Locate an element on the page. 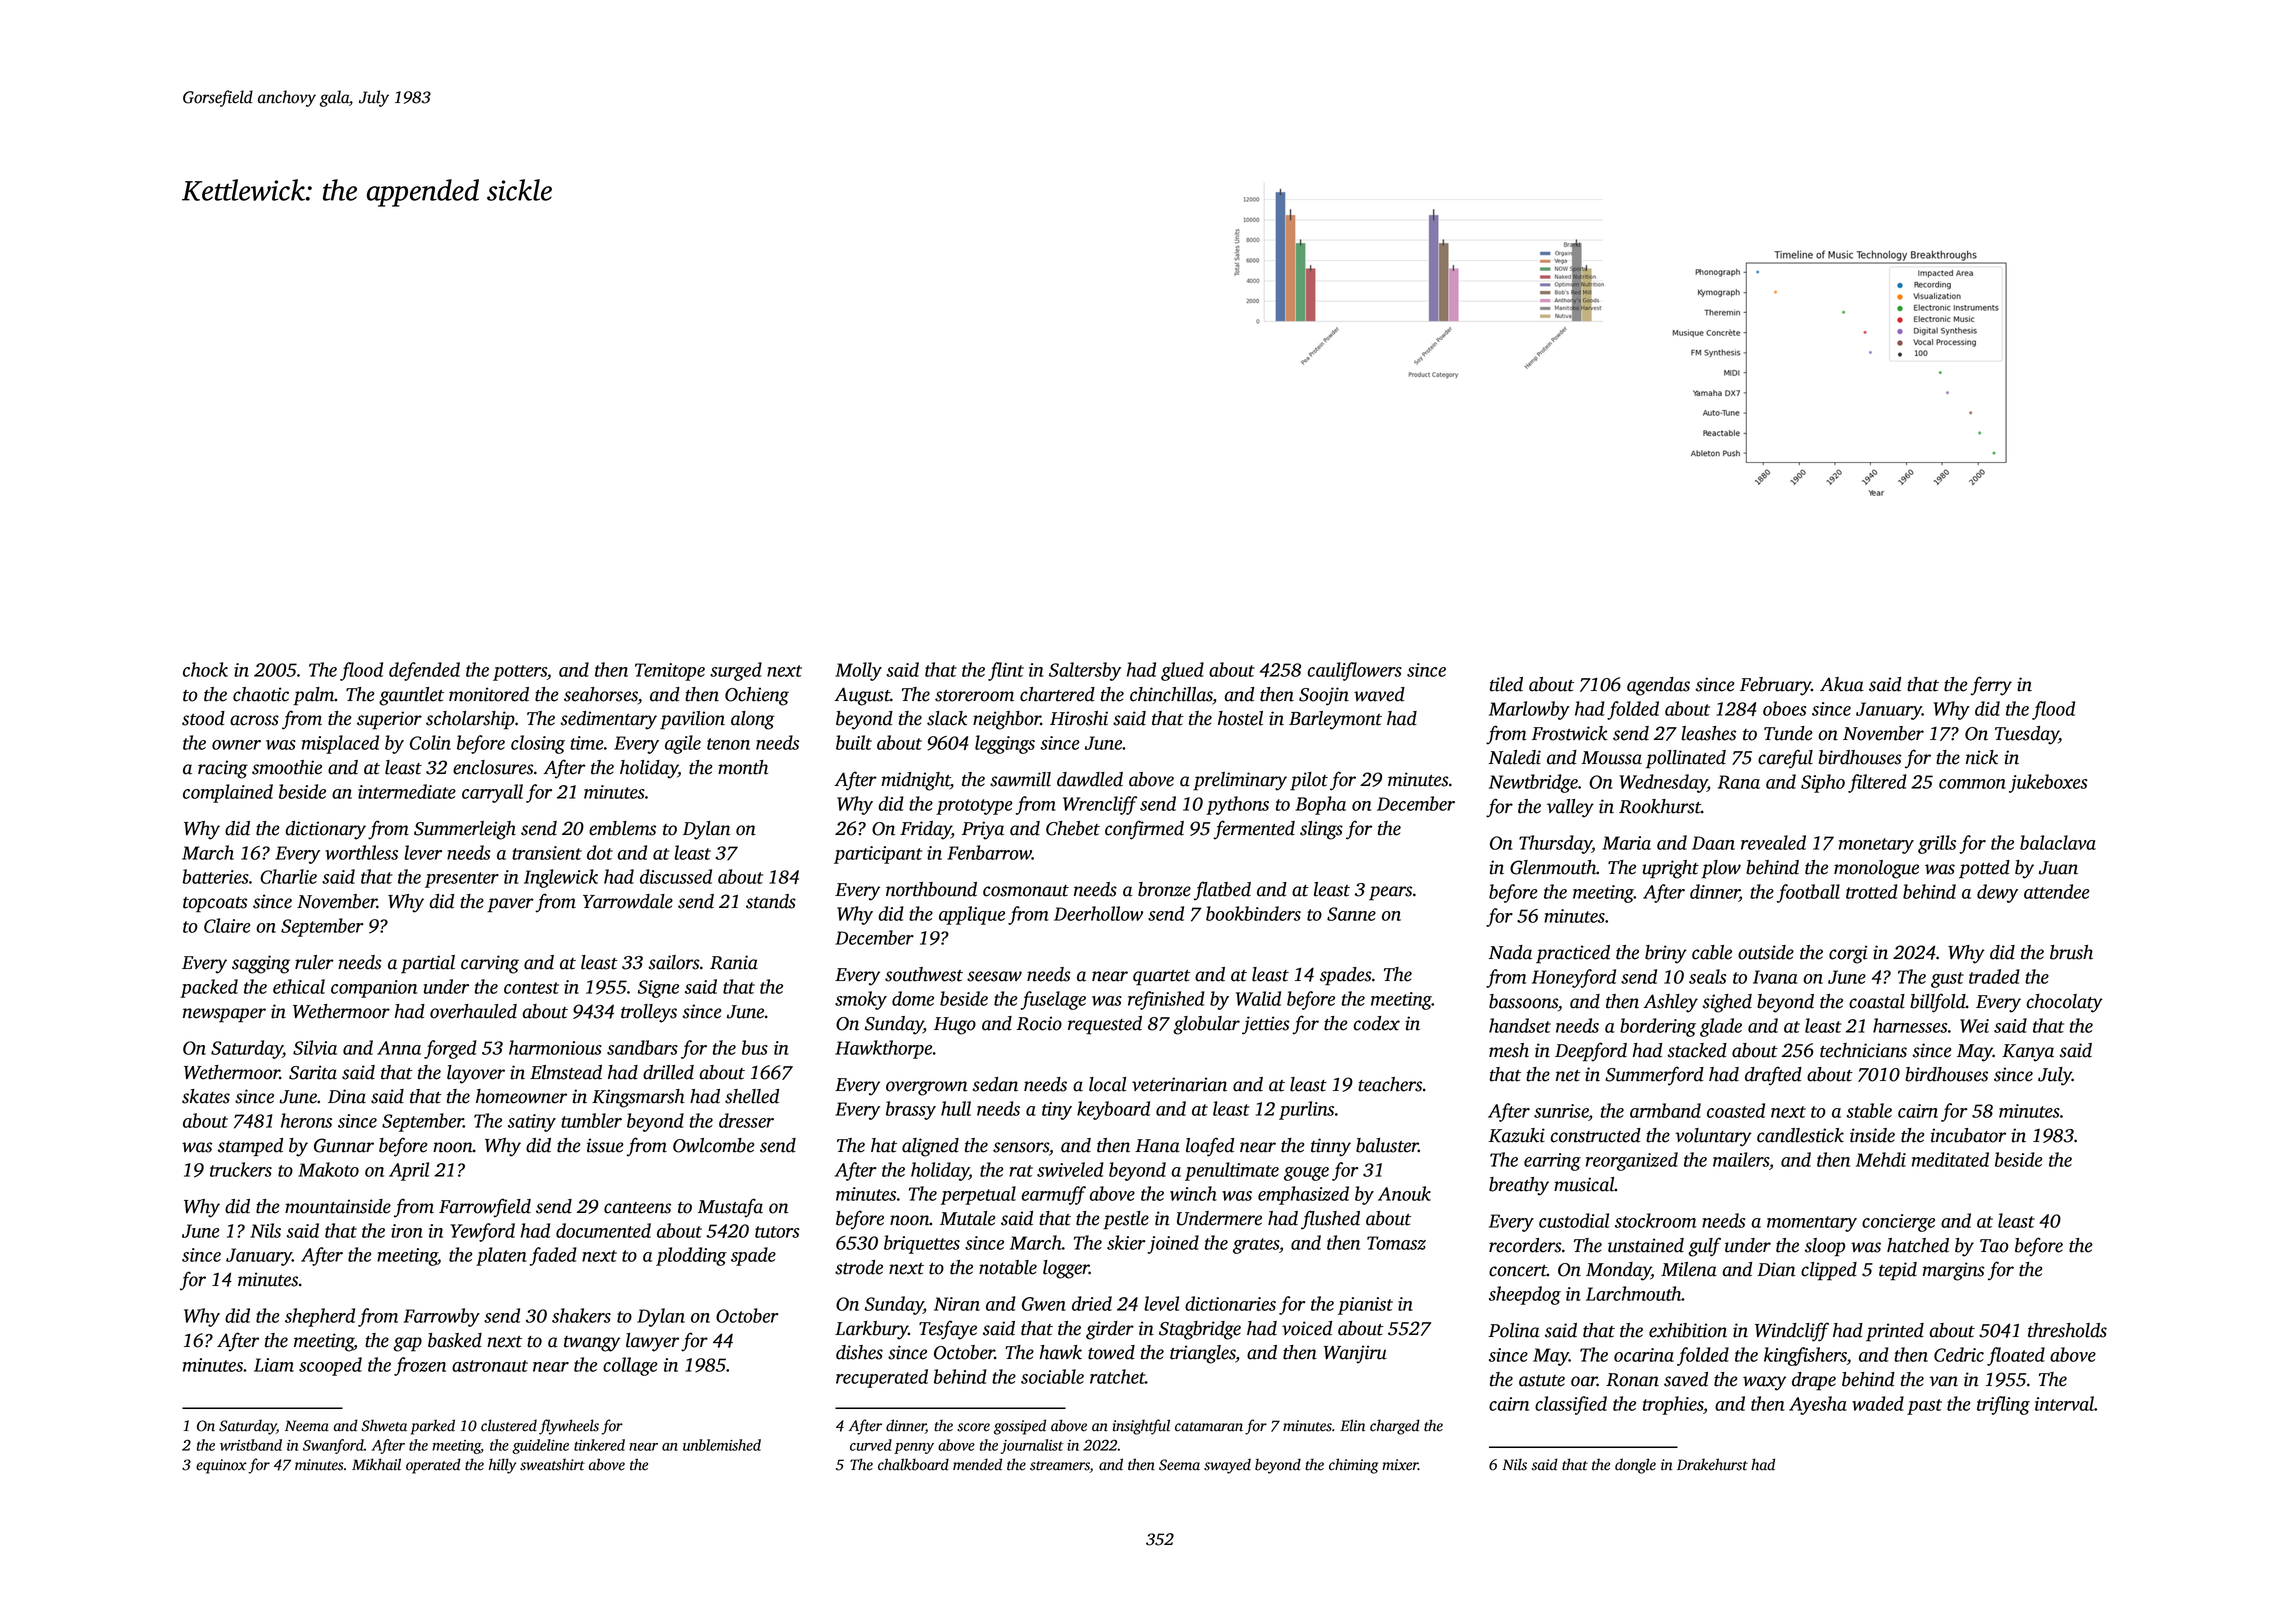 Image resolution: width=2292 pixels, height=1620 pixels. armband is located at coordinates (1665, 1110).
